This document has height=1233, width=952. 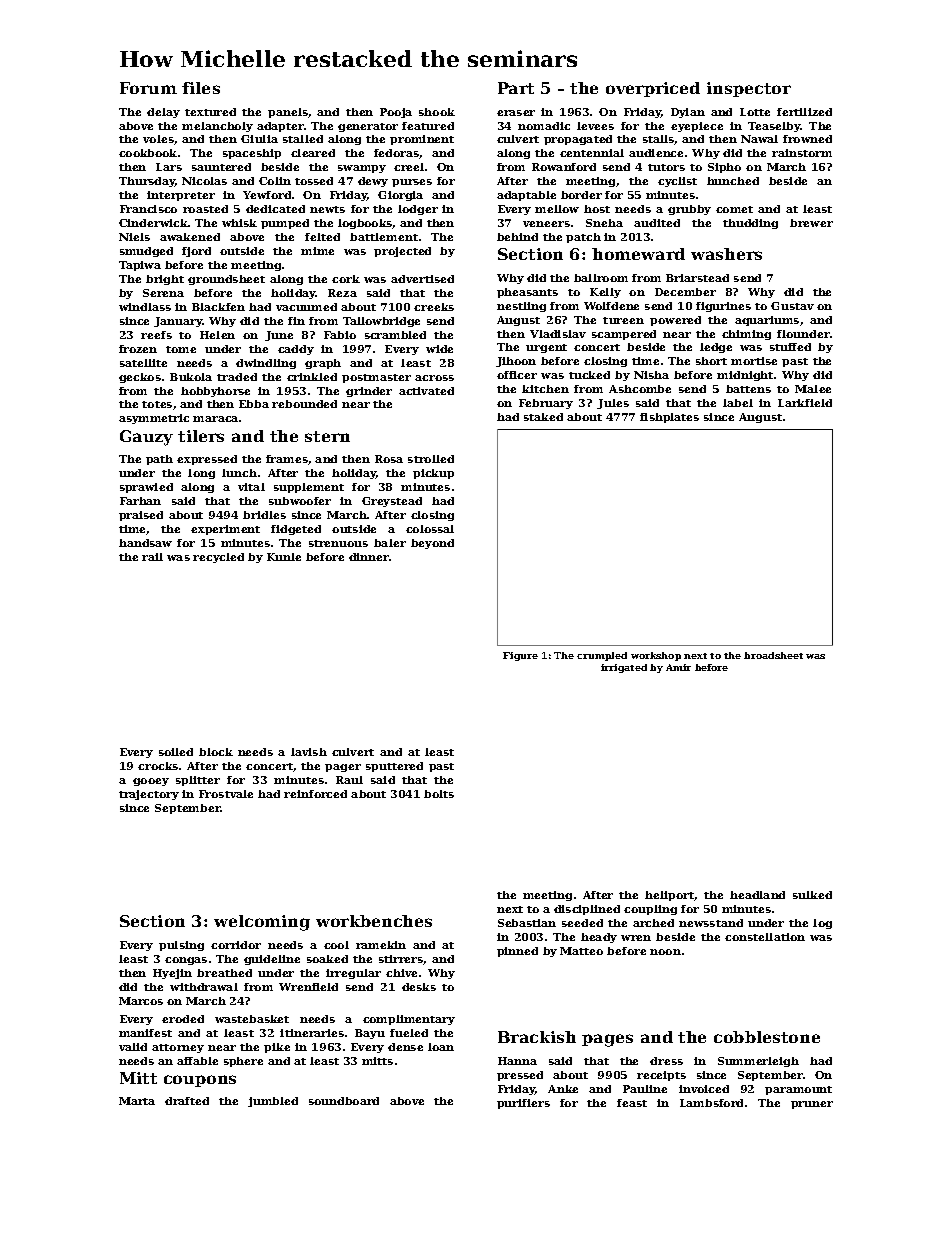 What do you see at coordinates (434, 378) in the document?
I see `across` at bounding box center [434, 378].
